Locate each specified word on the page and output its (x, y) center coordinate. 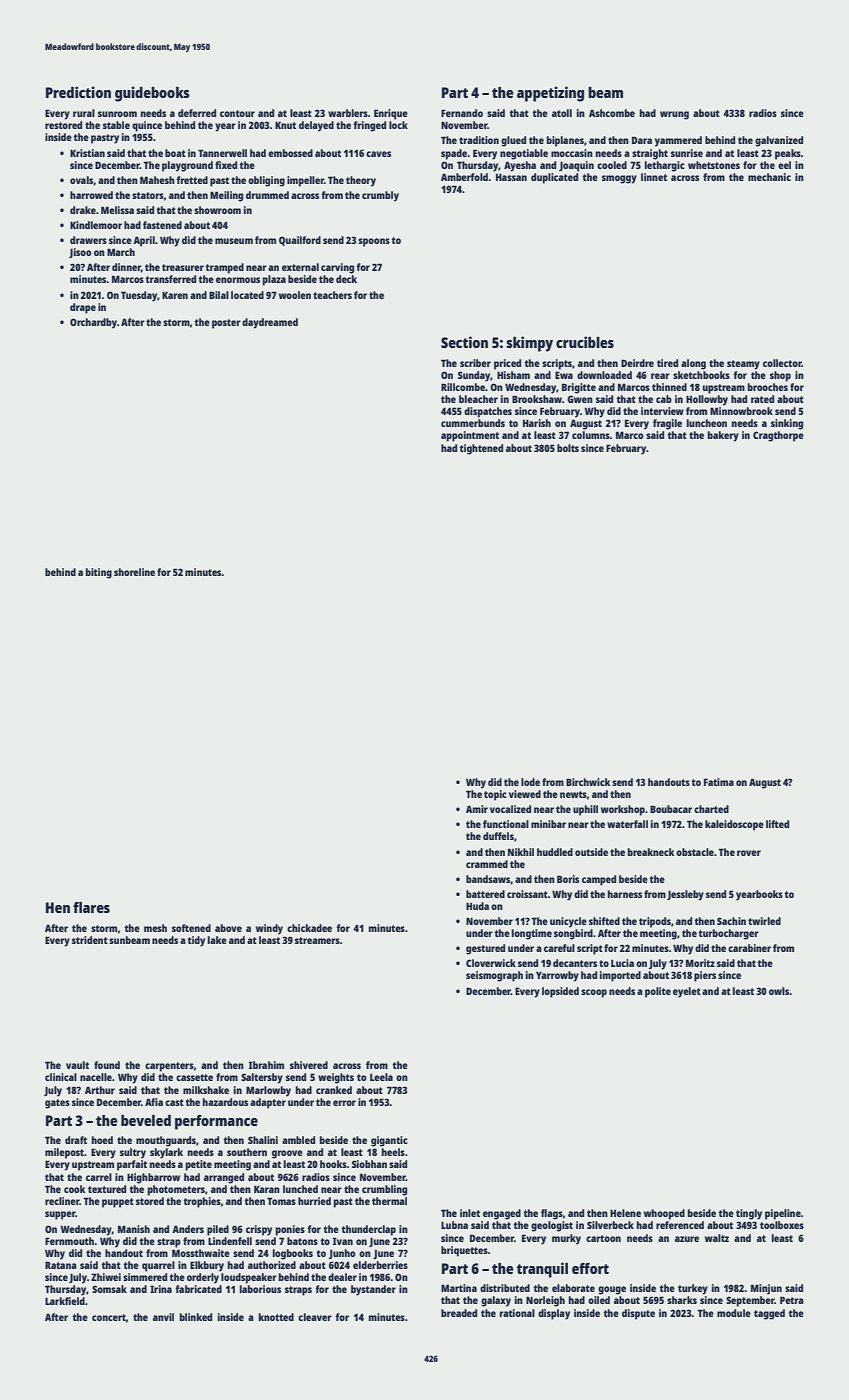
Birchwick (588, 782)
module (734, 1313)
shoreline (134, 572)
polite (658, 992)
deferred (197, 113)
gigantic (389, 1141)
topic (495, 795)
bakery (723, 436)
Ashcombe (612, 113)
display (554, 1314)
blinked (196, 1317)
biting (99, 573)
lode (530, 782)
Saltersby (262, 1078)
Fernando (462, 113)
